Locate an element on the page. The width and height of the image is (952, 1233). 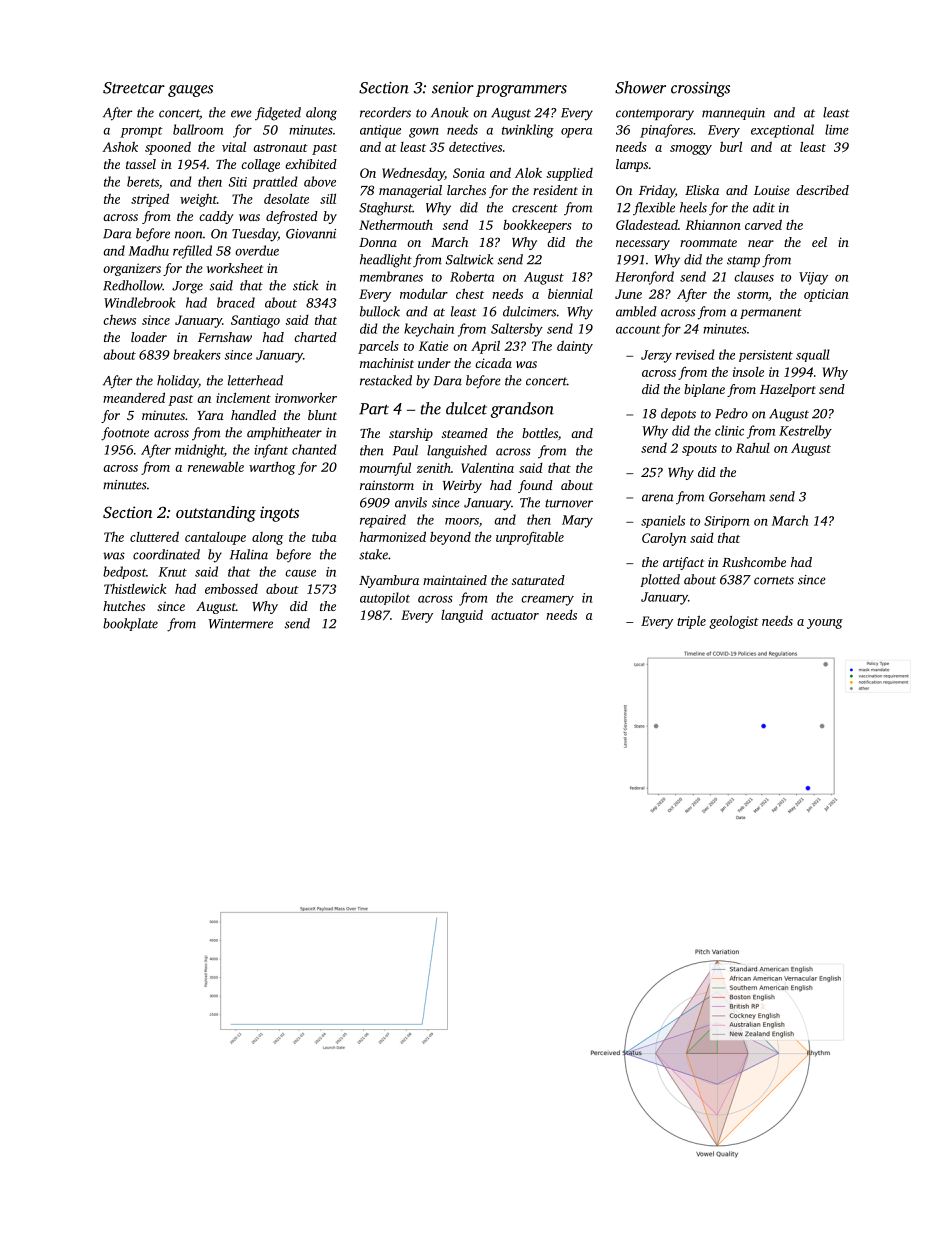
carved is located at coordinates (763, 224).
